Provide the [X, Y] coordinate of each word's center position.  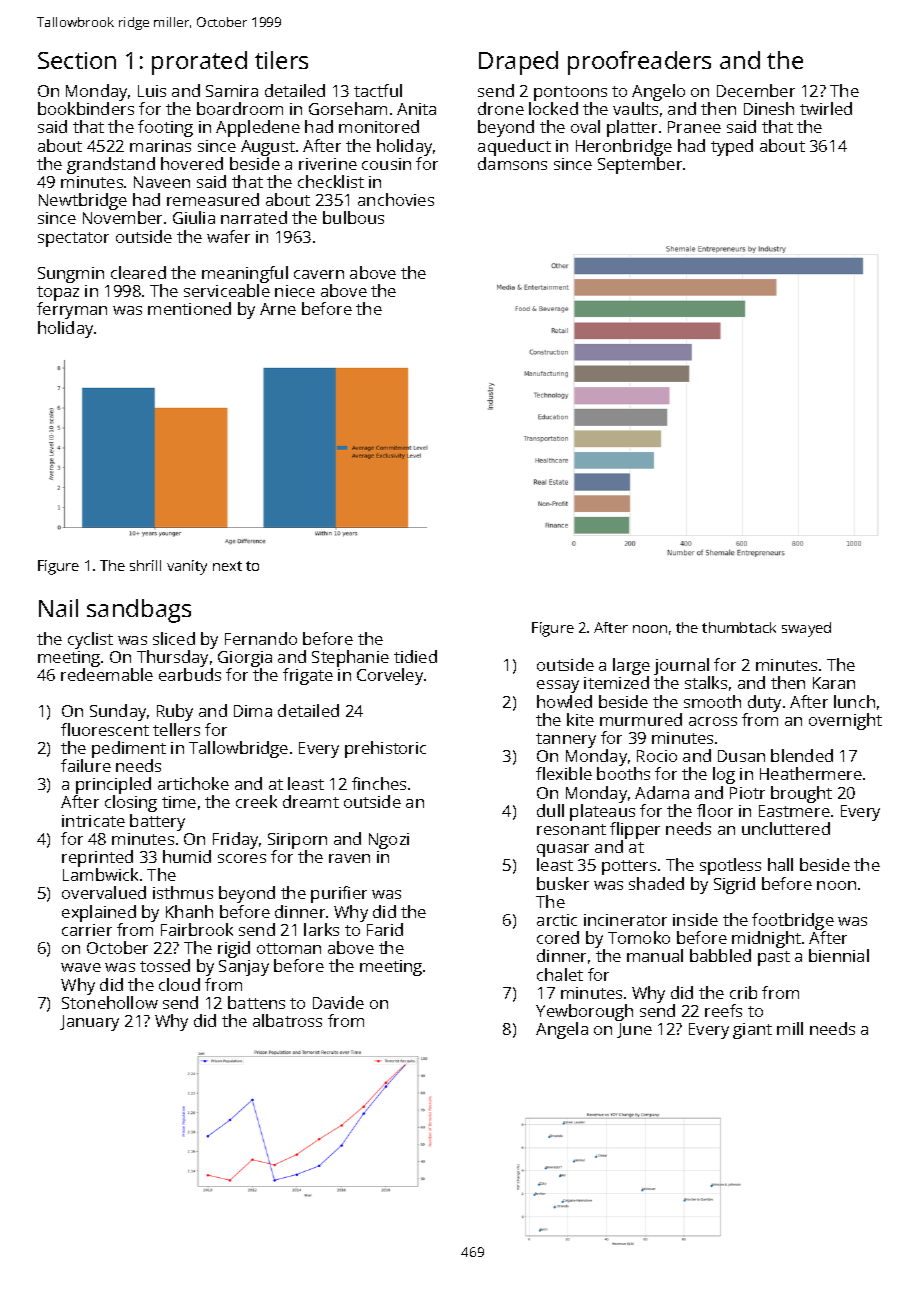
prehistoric [385, 749]
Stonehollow [110, 1002]
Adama [662, 792]
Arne [278, 309]
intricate [93, 821]
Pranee [694, 127]
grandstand [111, 165]
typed [732, 147]
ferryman [72, 310]
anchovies [396, 199]
